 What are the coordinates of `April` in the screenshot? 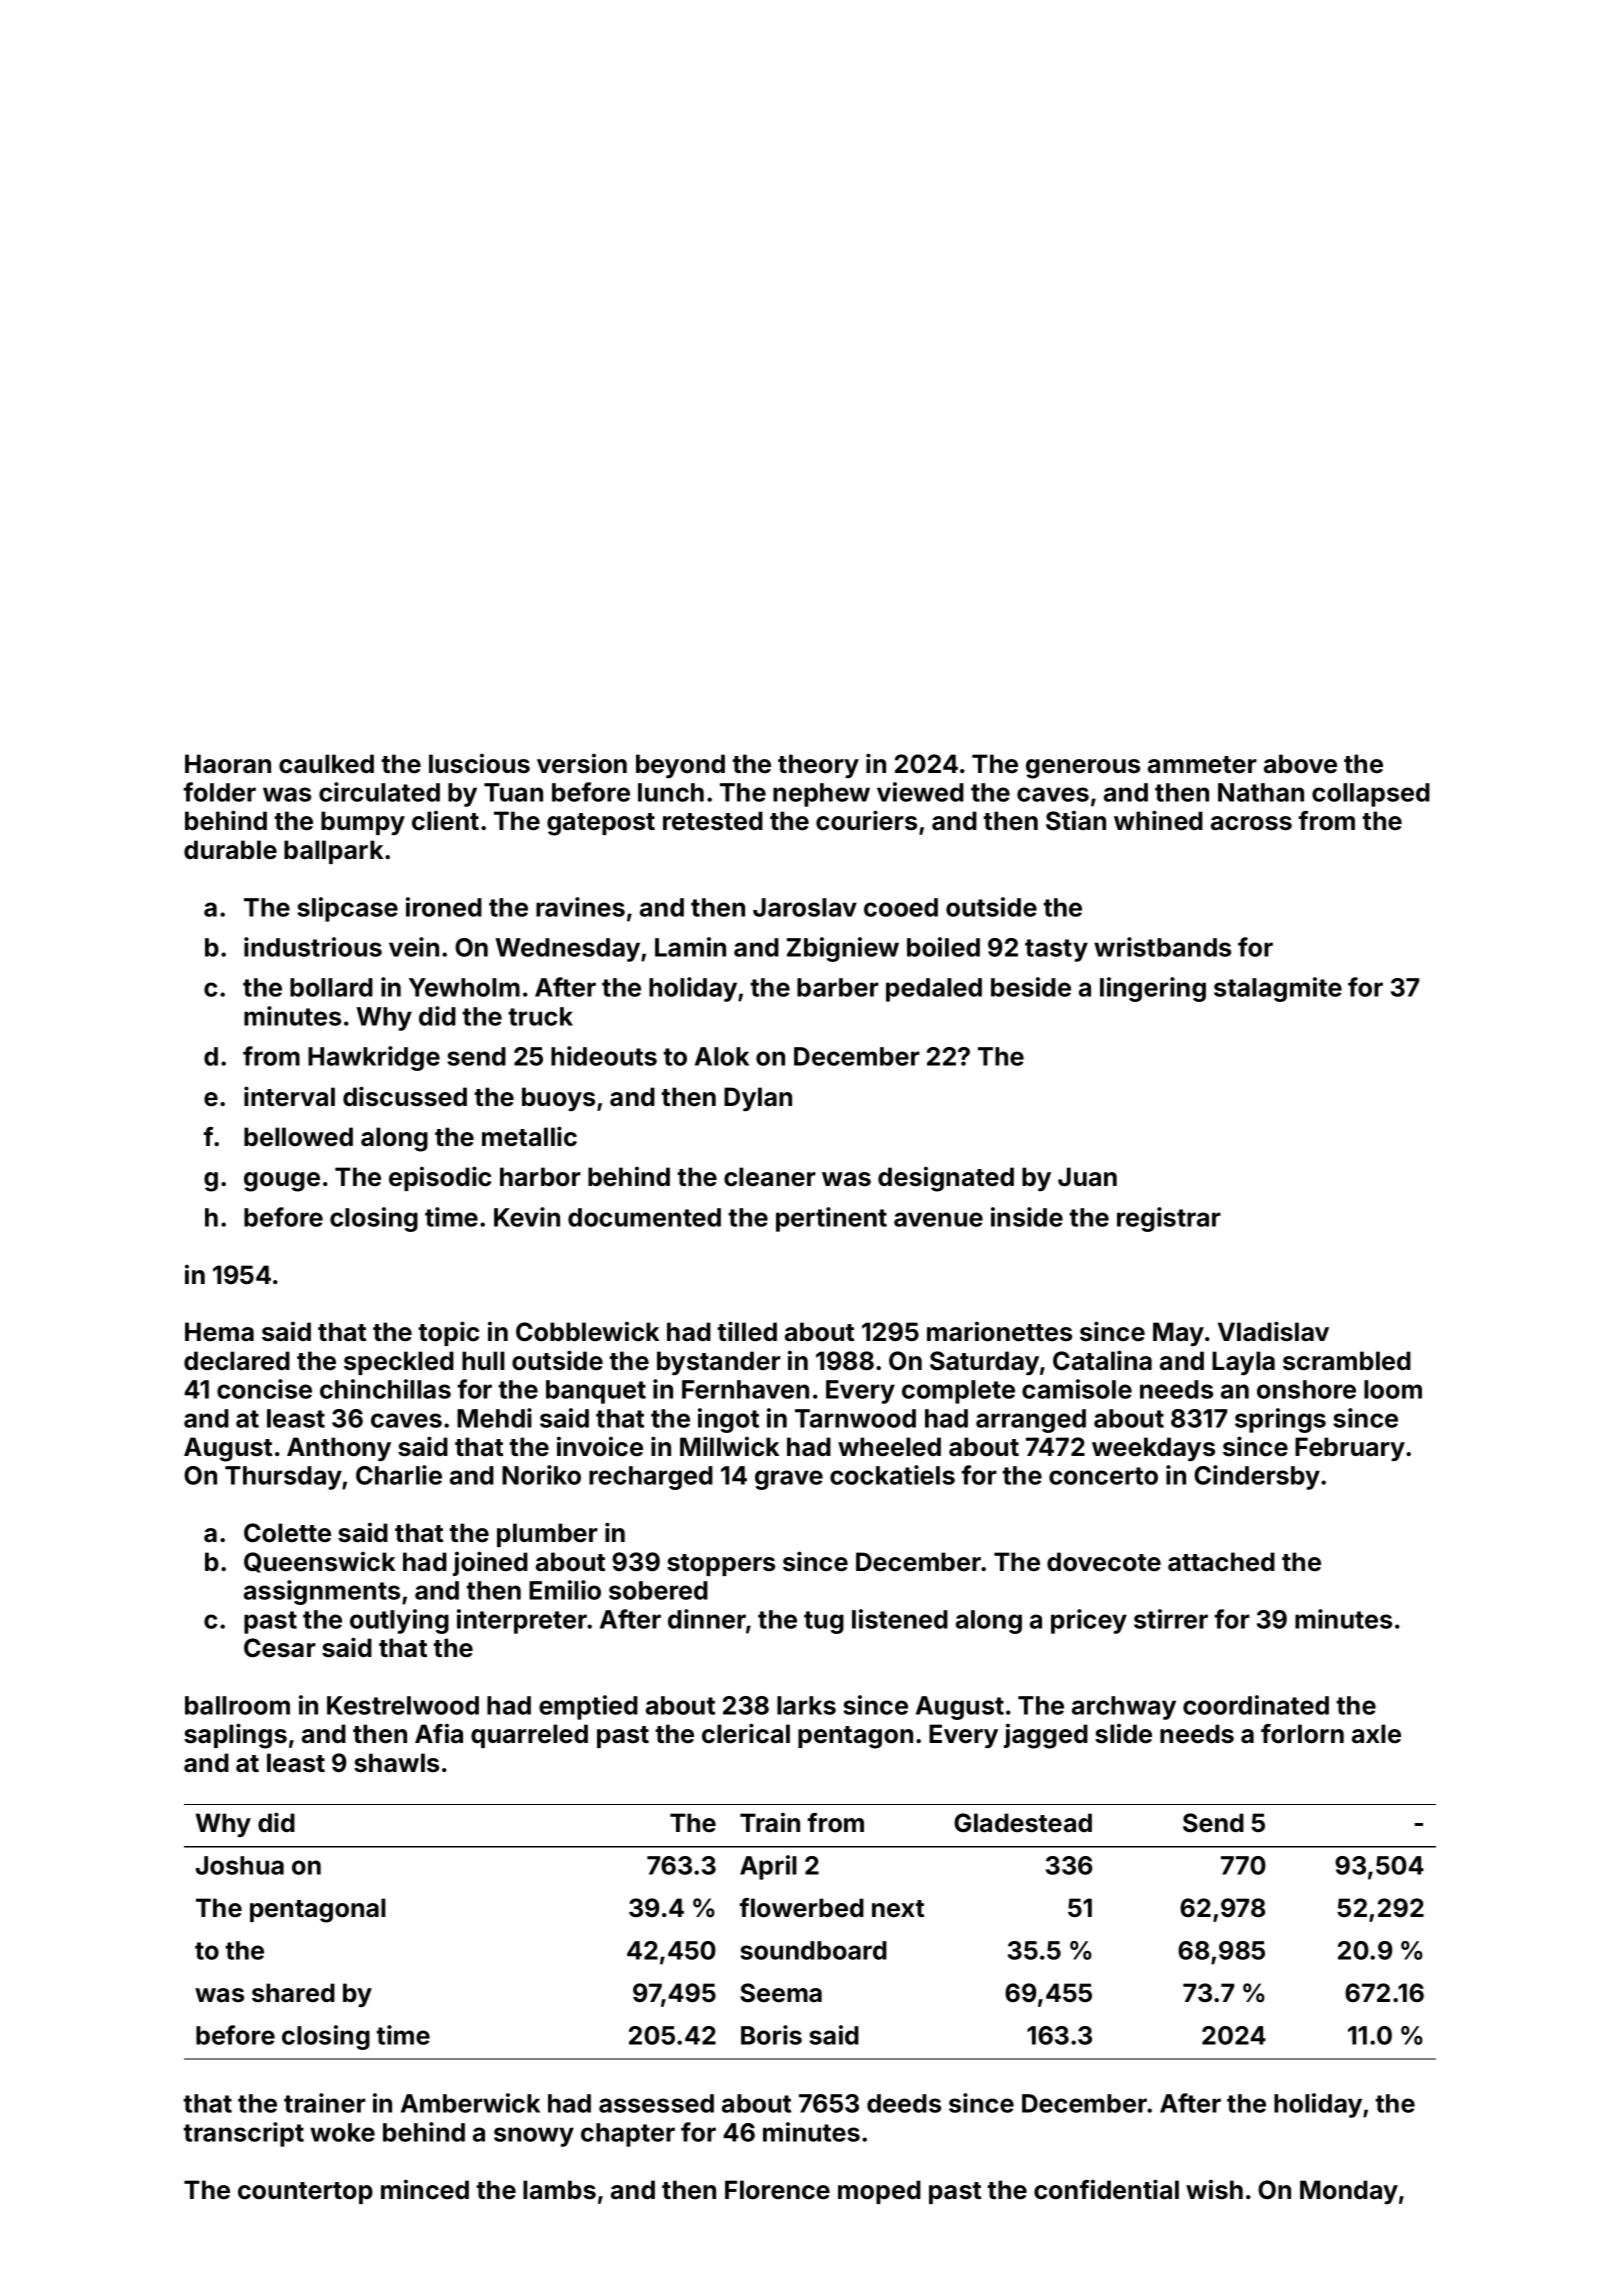 It's located at (768, 1867).
